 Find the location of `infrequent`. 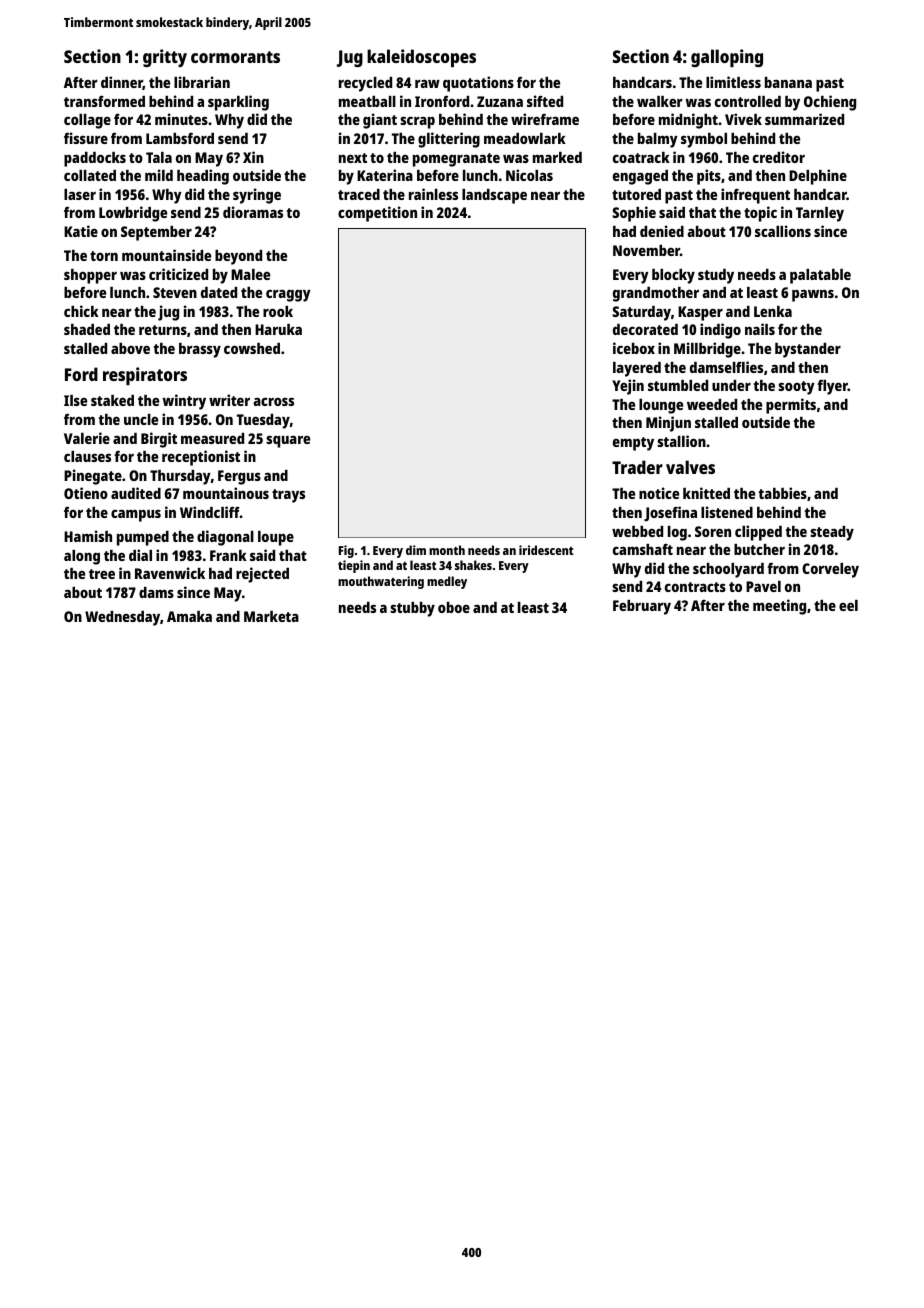

infrequent is located at coordinates (755, 196).
